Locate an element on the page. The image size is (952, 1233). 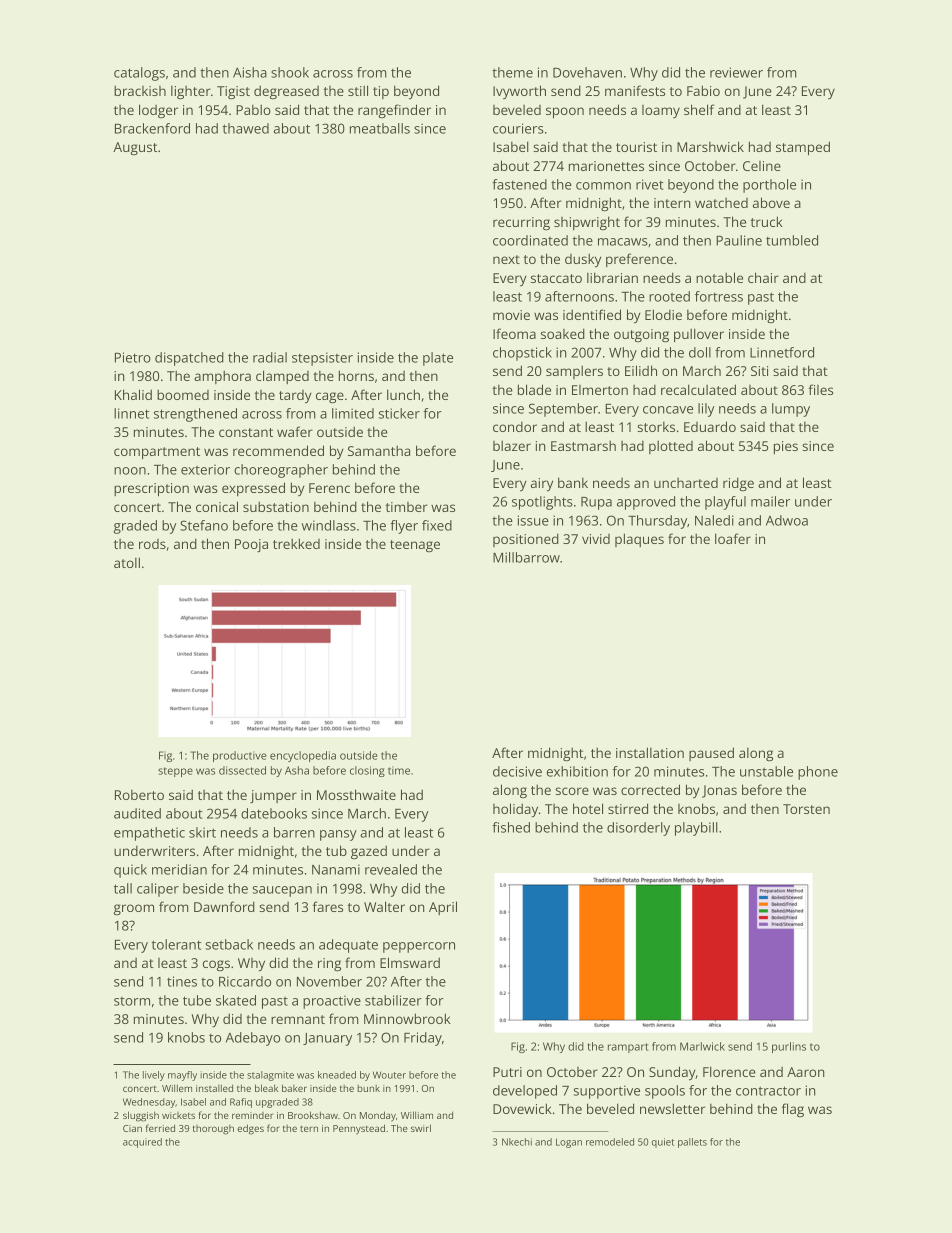
Marshwick is located at coordinates (710, 146).
